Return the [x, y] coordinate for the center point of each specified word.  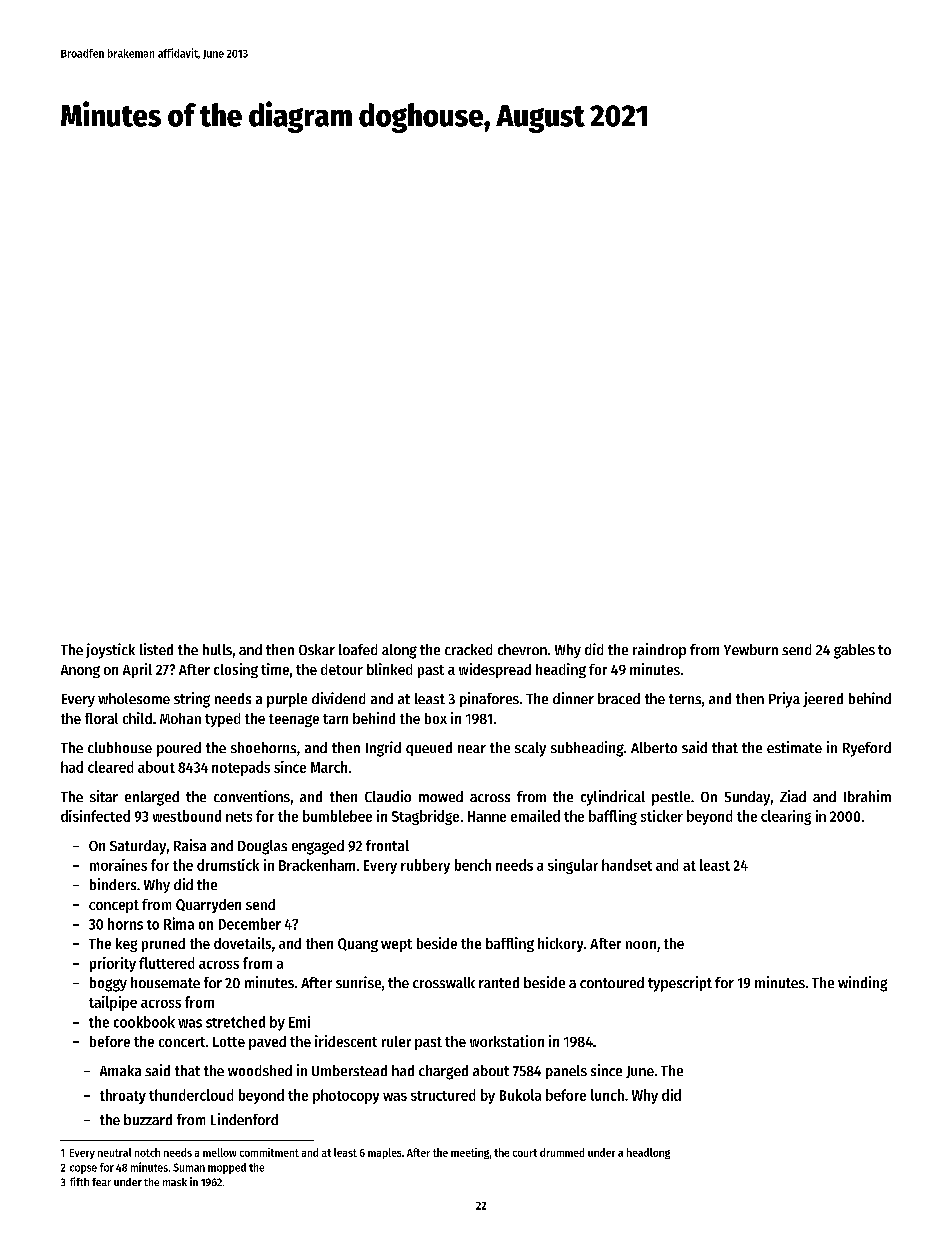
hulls [217, 649]
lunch [607, 1095]
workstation [507, 1041]
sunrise [358, 982]
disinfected [95, 816]
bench [473, 865]
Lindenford [244, 1119]
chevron [522, 649]
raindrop [659, 651]
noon [641, 945]
